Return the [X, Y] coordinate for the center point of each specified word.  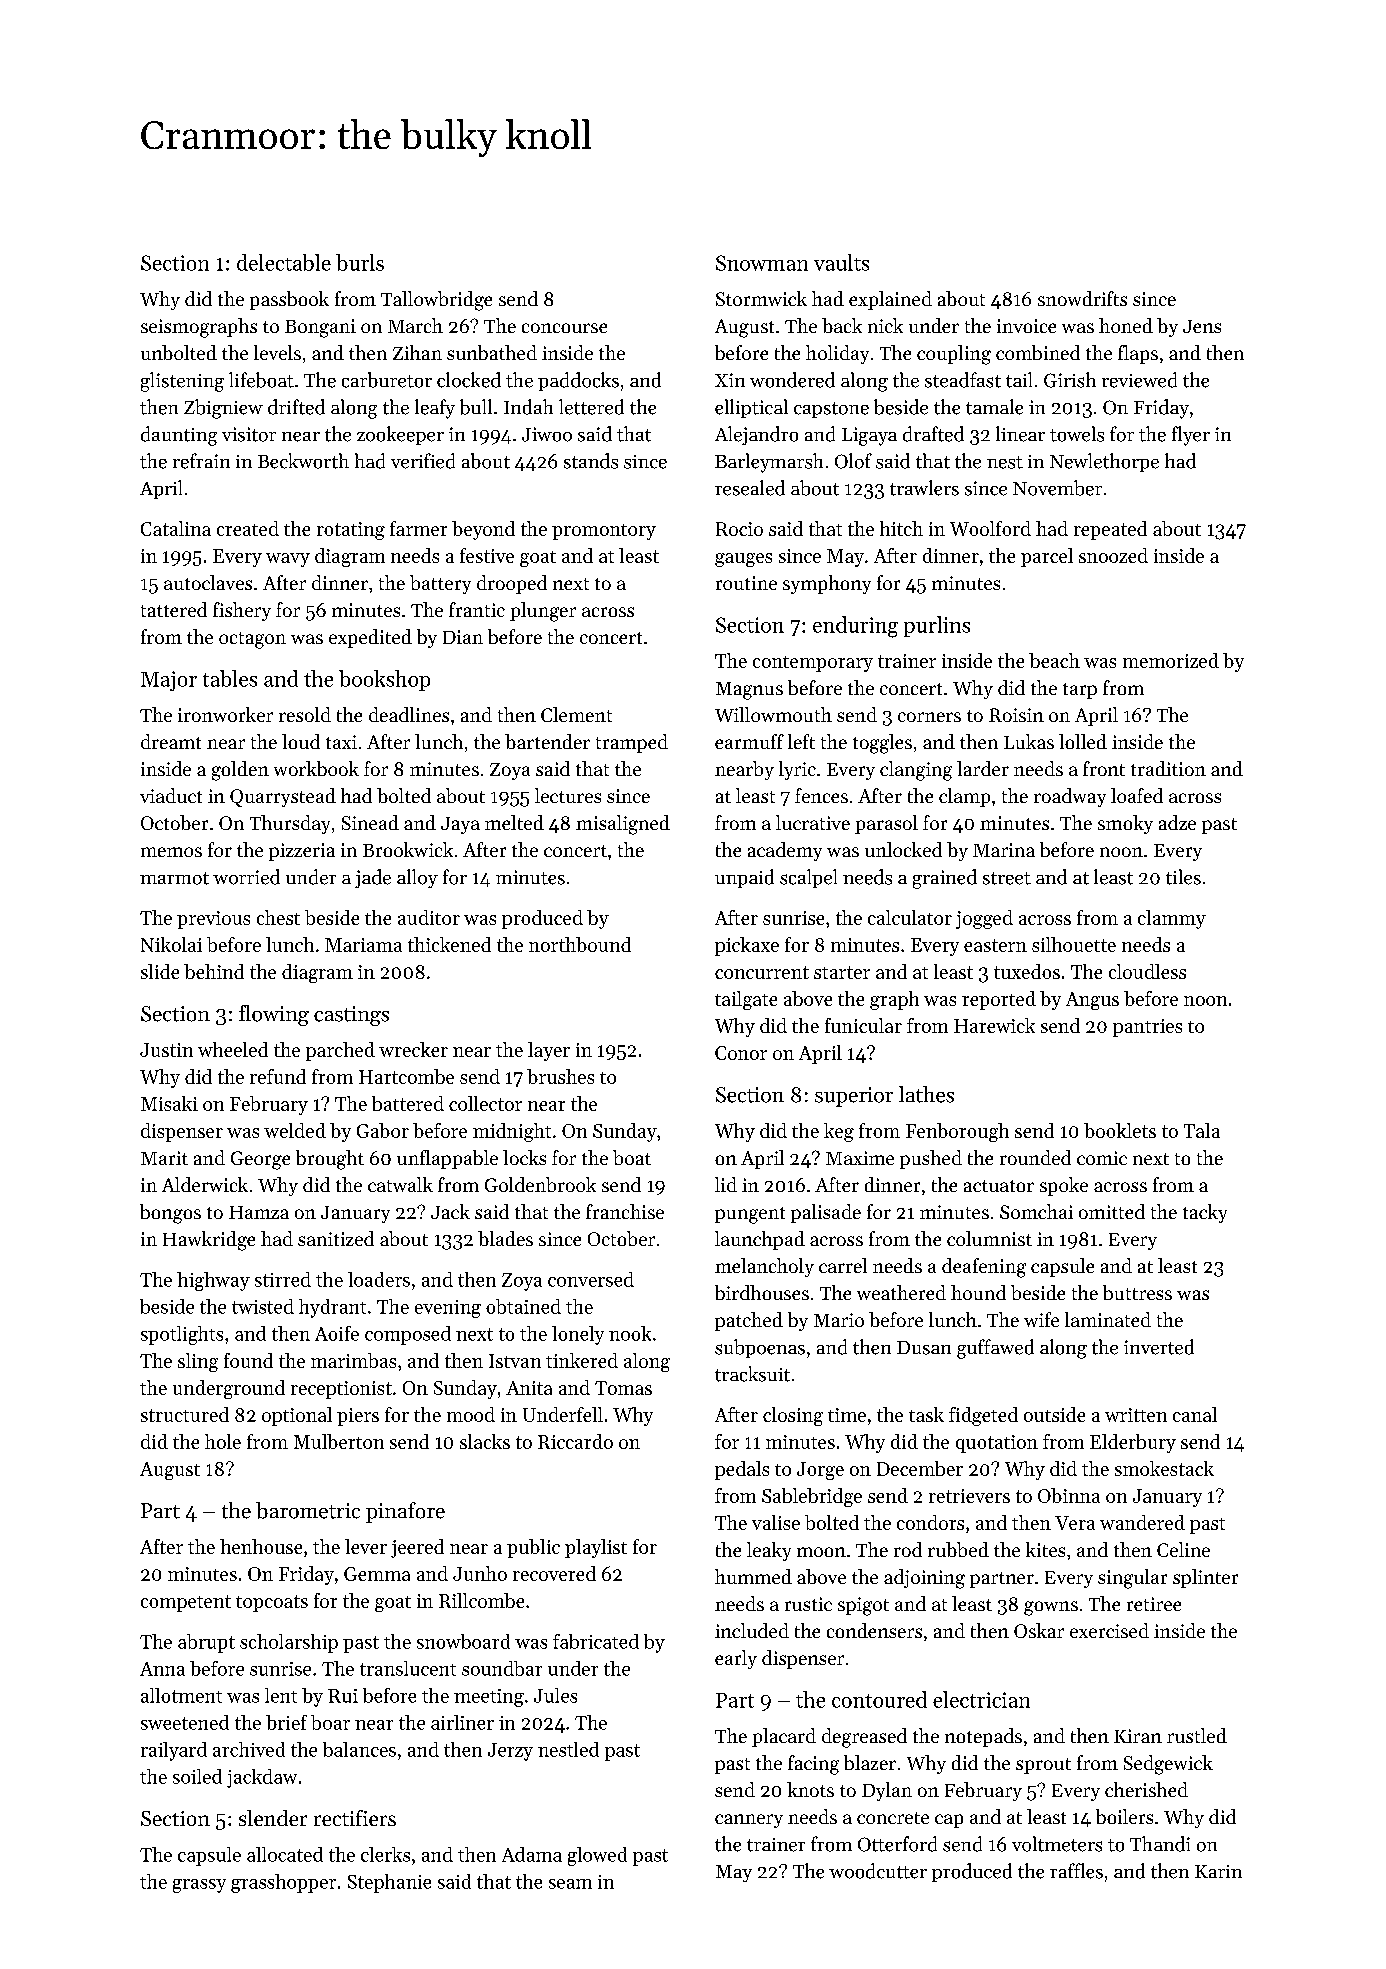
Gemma [377, 1574]
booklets [1120, 1130]
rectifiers [355, 1818]
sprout [1043, 1766]
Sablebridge [812, 1497]
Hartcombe [406, 1076]
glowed [597, 1856]
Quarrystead [283, 797]
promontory [604, 532]
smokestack [1164, 1468]
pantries [1147, 1028]
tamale [994, 407]
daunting [179, 436]
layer [549, 1051]
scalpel [808, 878]
